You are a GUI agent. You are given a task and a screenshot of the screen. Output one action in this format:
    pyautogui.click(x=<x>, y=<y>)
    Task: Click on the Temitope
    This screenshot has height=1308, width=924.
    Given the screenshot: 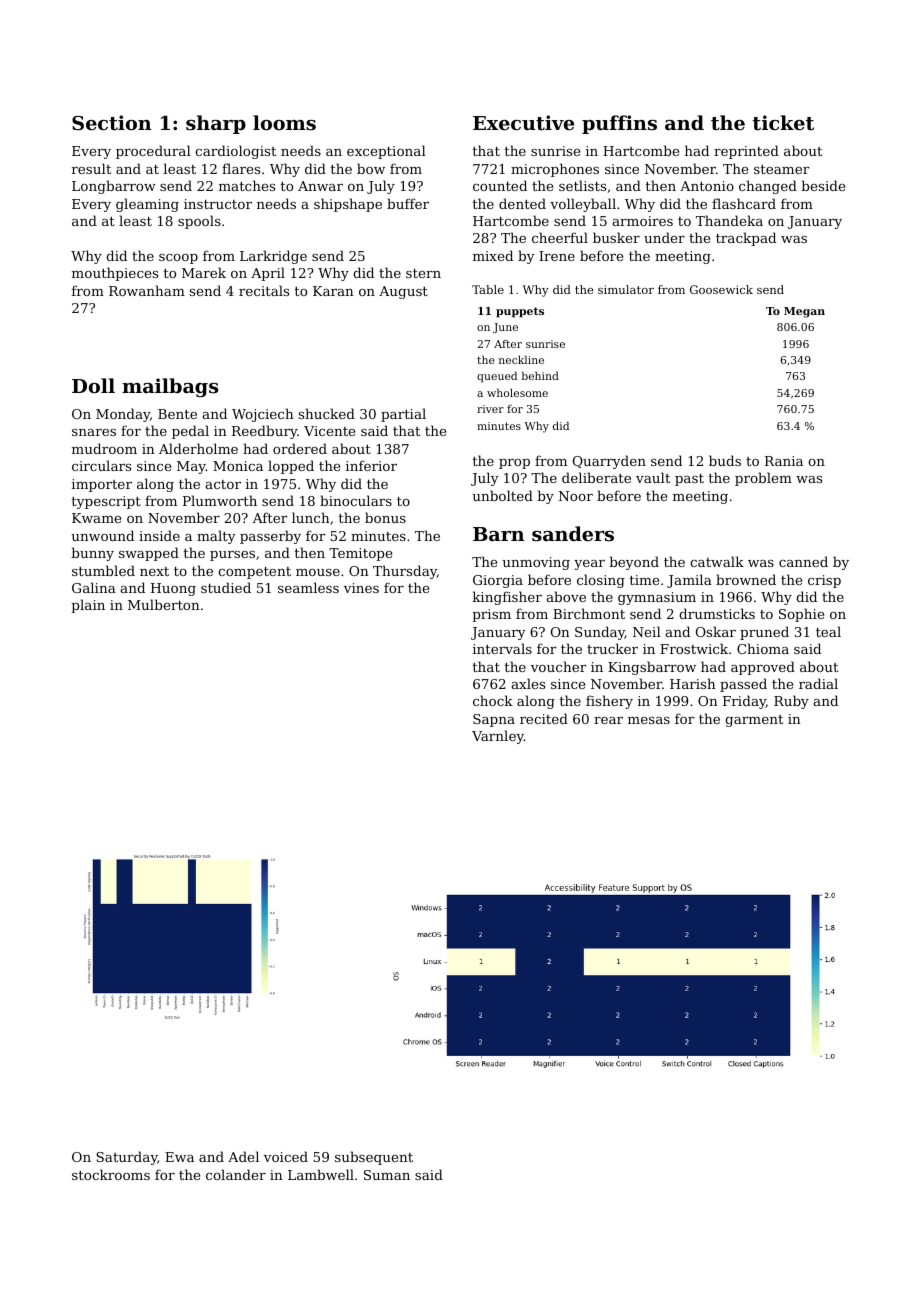 What is the action you would take?
    pyautogui.click(x=360, y=554)
